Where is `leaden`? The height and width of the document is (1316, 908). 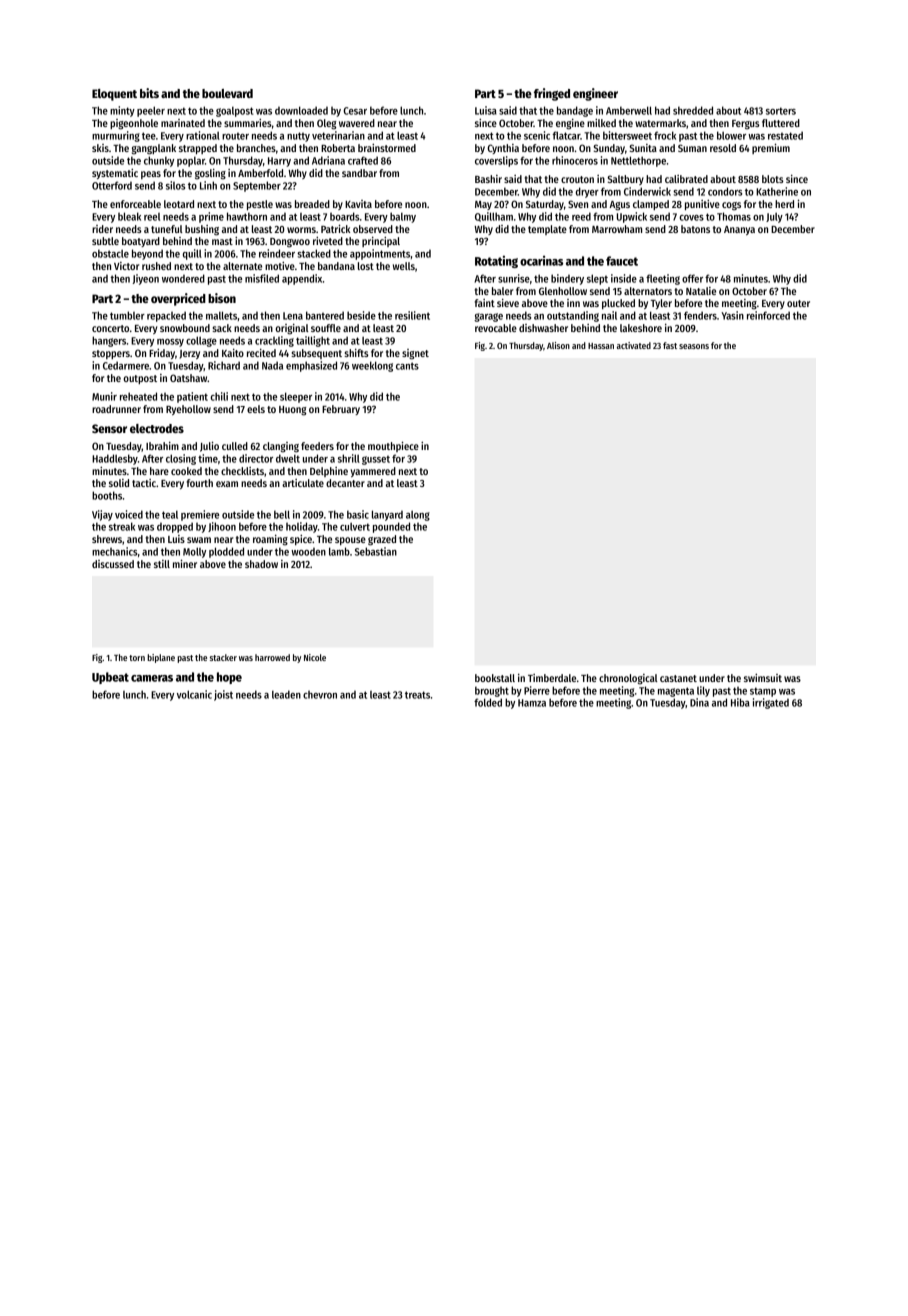 leaden is located at coordinates (286, 694).
